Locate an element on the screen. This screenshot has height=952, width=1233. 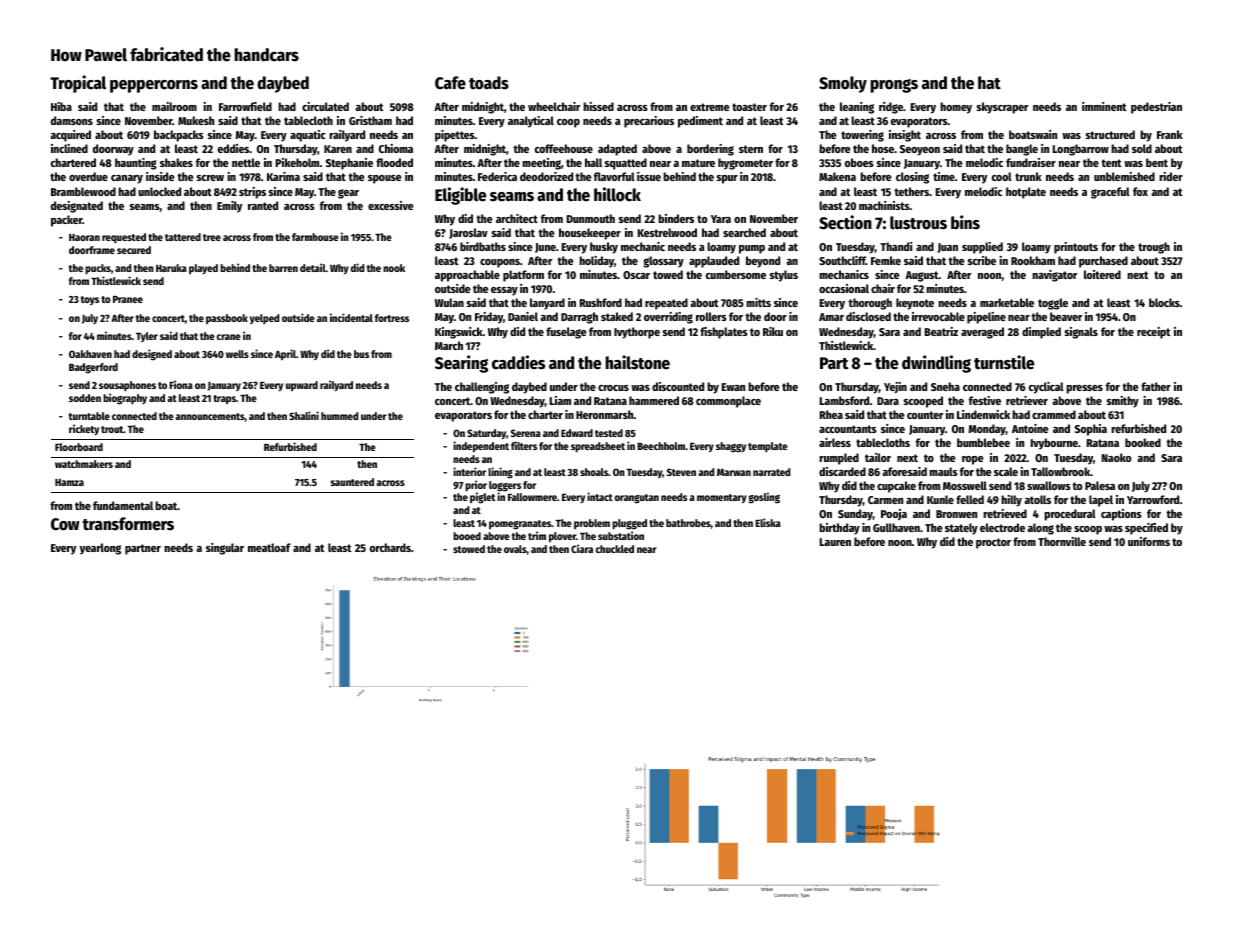
Tropical is located at coordinates (78, 84).
